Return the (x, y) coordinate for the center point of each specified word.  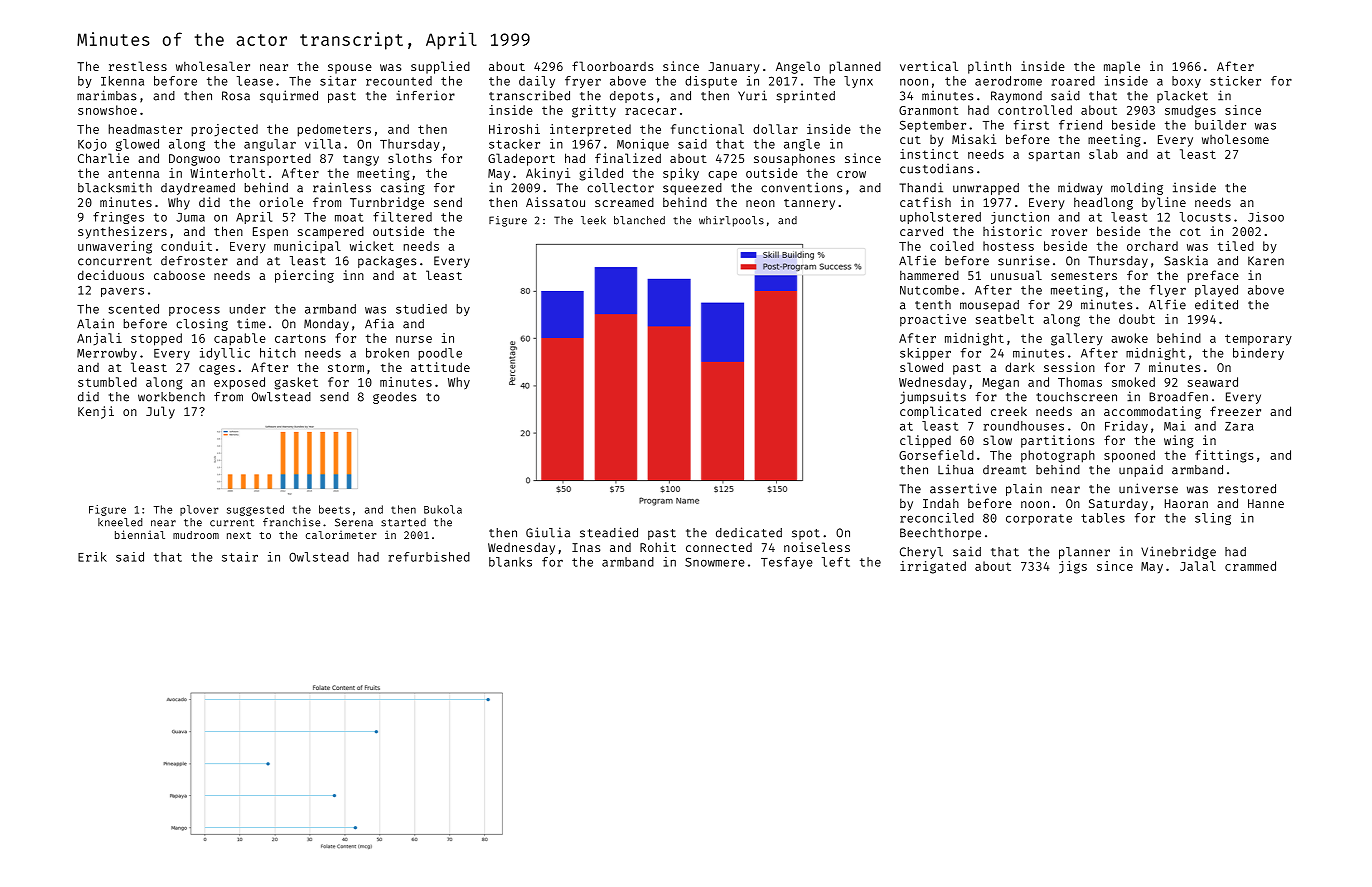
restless (138, 66)
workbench (171, 397)
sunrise (1024, 260)
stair (240, 557)
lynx (858, 82)
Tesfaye (787, 563)
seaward (1213, 382)
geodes (395, 398)
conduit (186, 246)
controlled (1035, 110)
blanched (639, 220)
